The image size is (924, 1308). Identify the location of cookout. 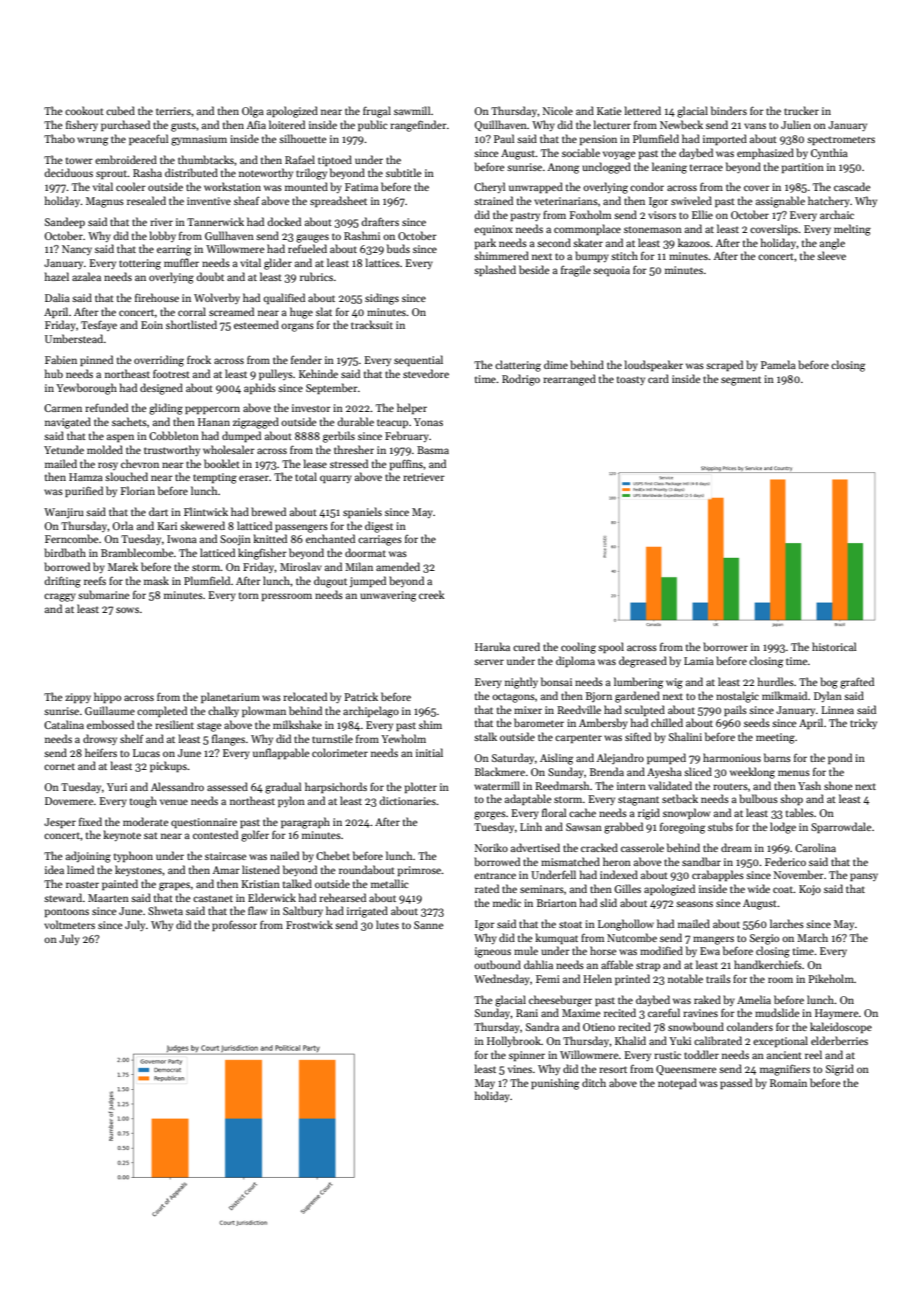
(84, 110).
